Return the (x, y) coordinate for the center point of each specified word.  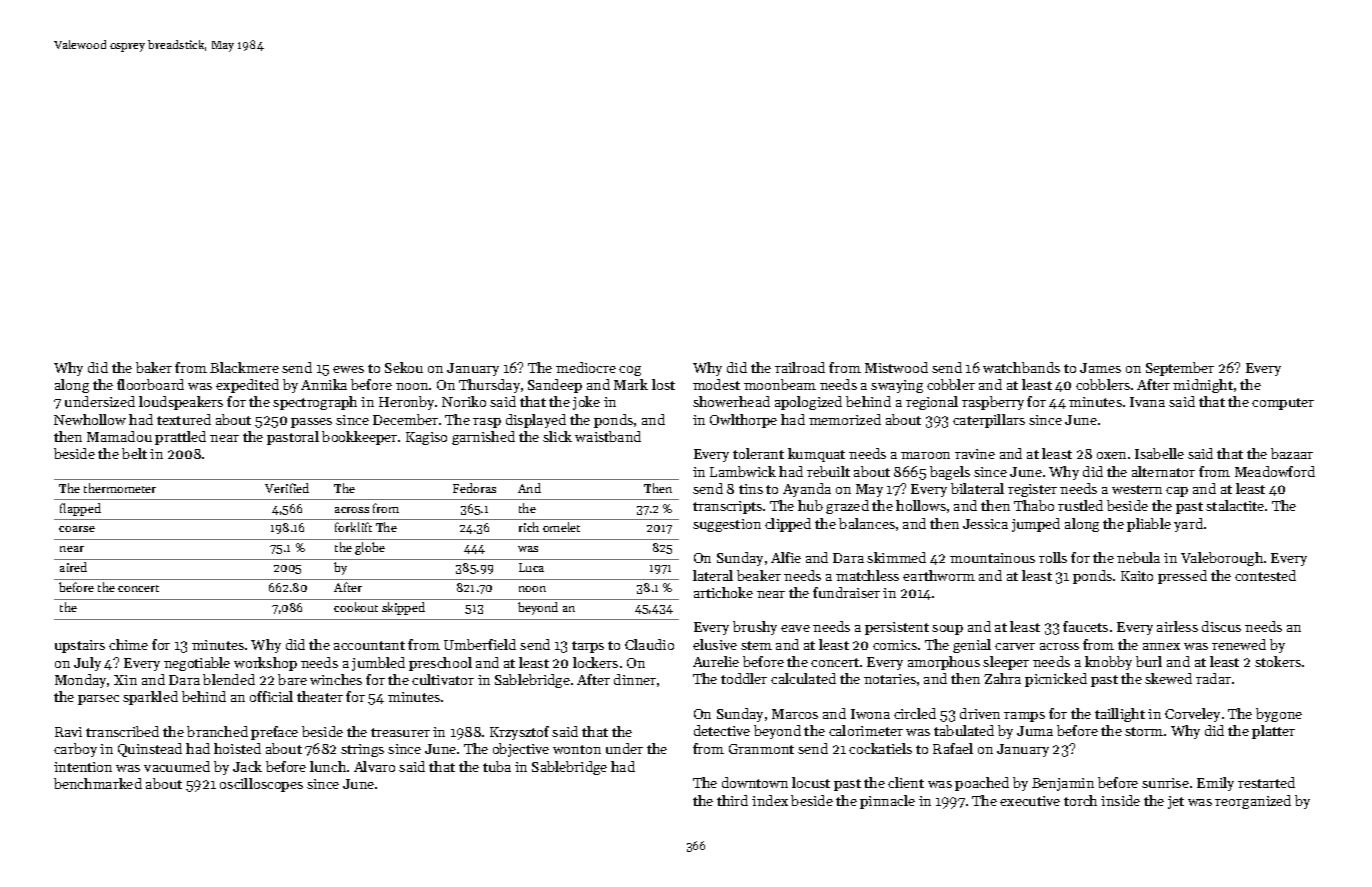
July (87, 664)
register (1032, 490)
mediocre (586, 367)
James (1100, 368)
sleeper (1006, 663)
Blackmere (244, 367)
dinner (635, 679)
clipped (788, 525)
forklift (353, 527)
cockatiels (880, 748)
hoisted (237, 748)
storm (1144, 731)
